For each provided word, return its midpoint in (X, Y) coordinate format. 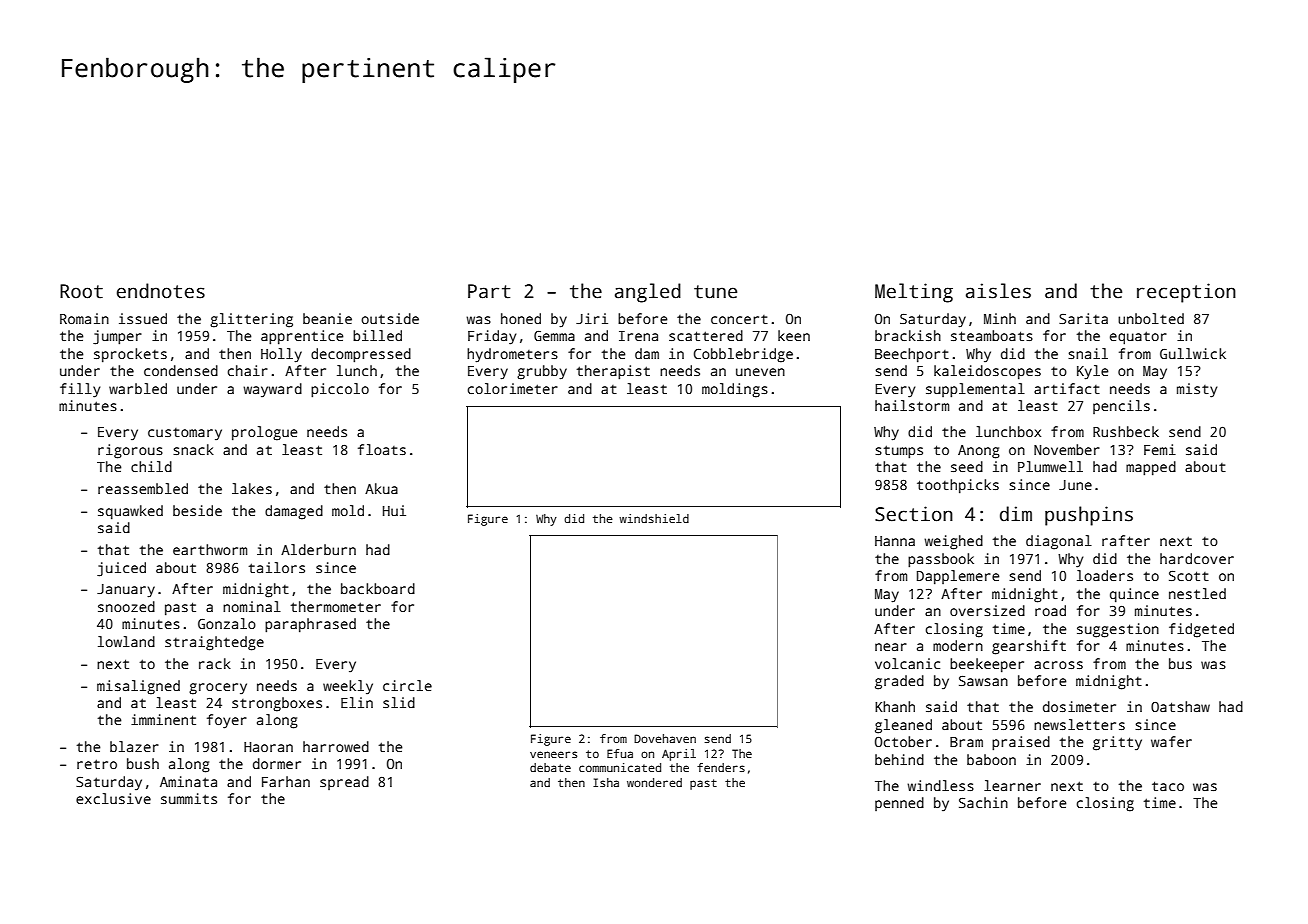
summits (189, 798)
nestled (1197, 593)
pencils (1121, 407)
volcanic (907, 663)
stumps (899, 452)
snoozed (126, 606)
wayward (272, 390)
